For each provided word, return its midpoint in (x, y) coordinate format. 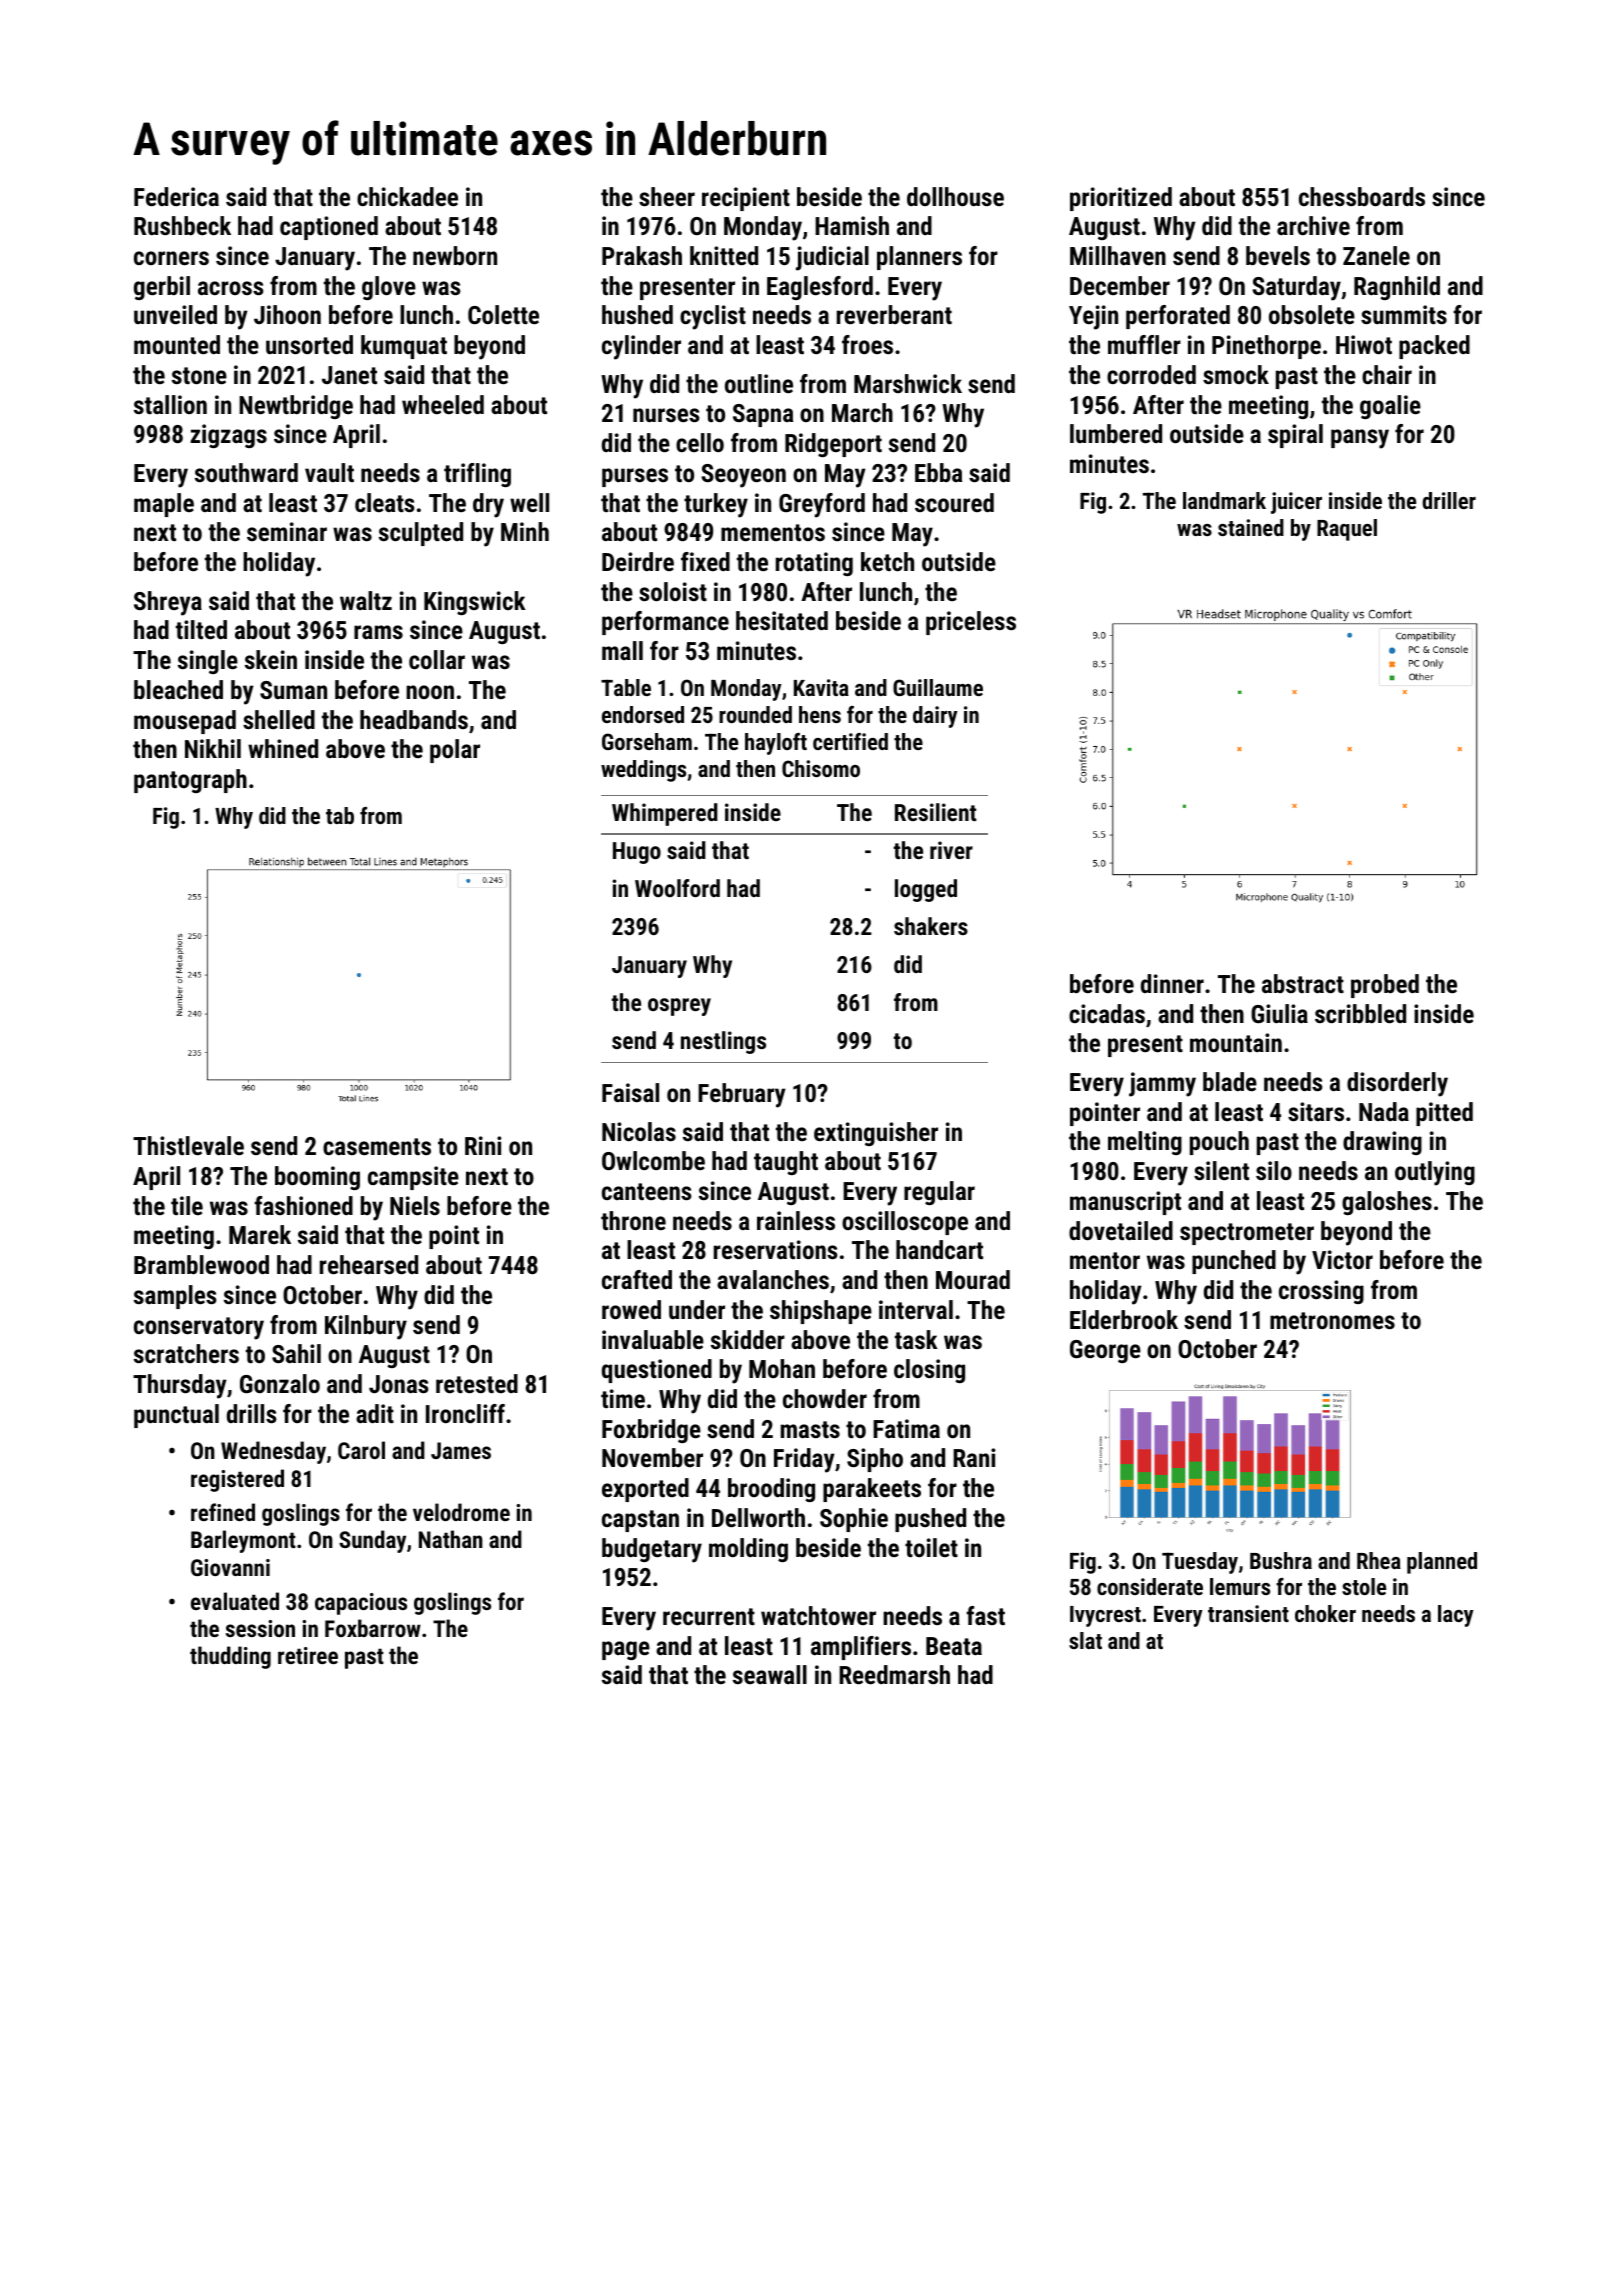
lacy (1456, 1616)
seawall (770, 1674)
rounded (755, 714)
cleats (385, 502)
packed (1434, 347)
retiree (308, 1655)
